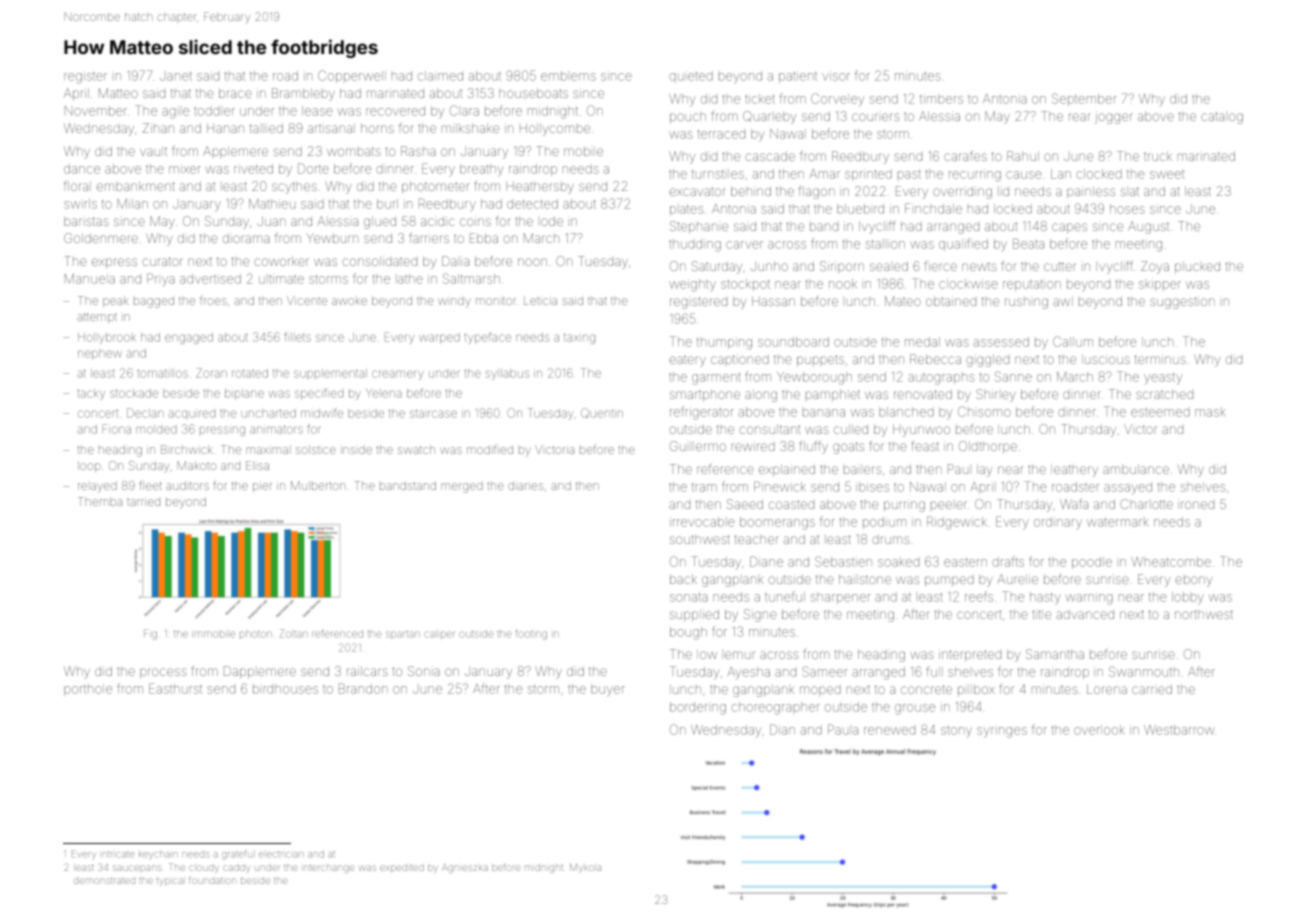  Describe the element at coordinates (1167, 175) in the screenshot. I see `sweet` at that location.
